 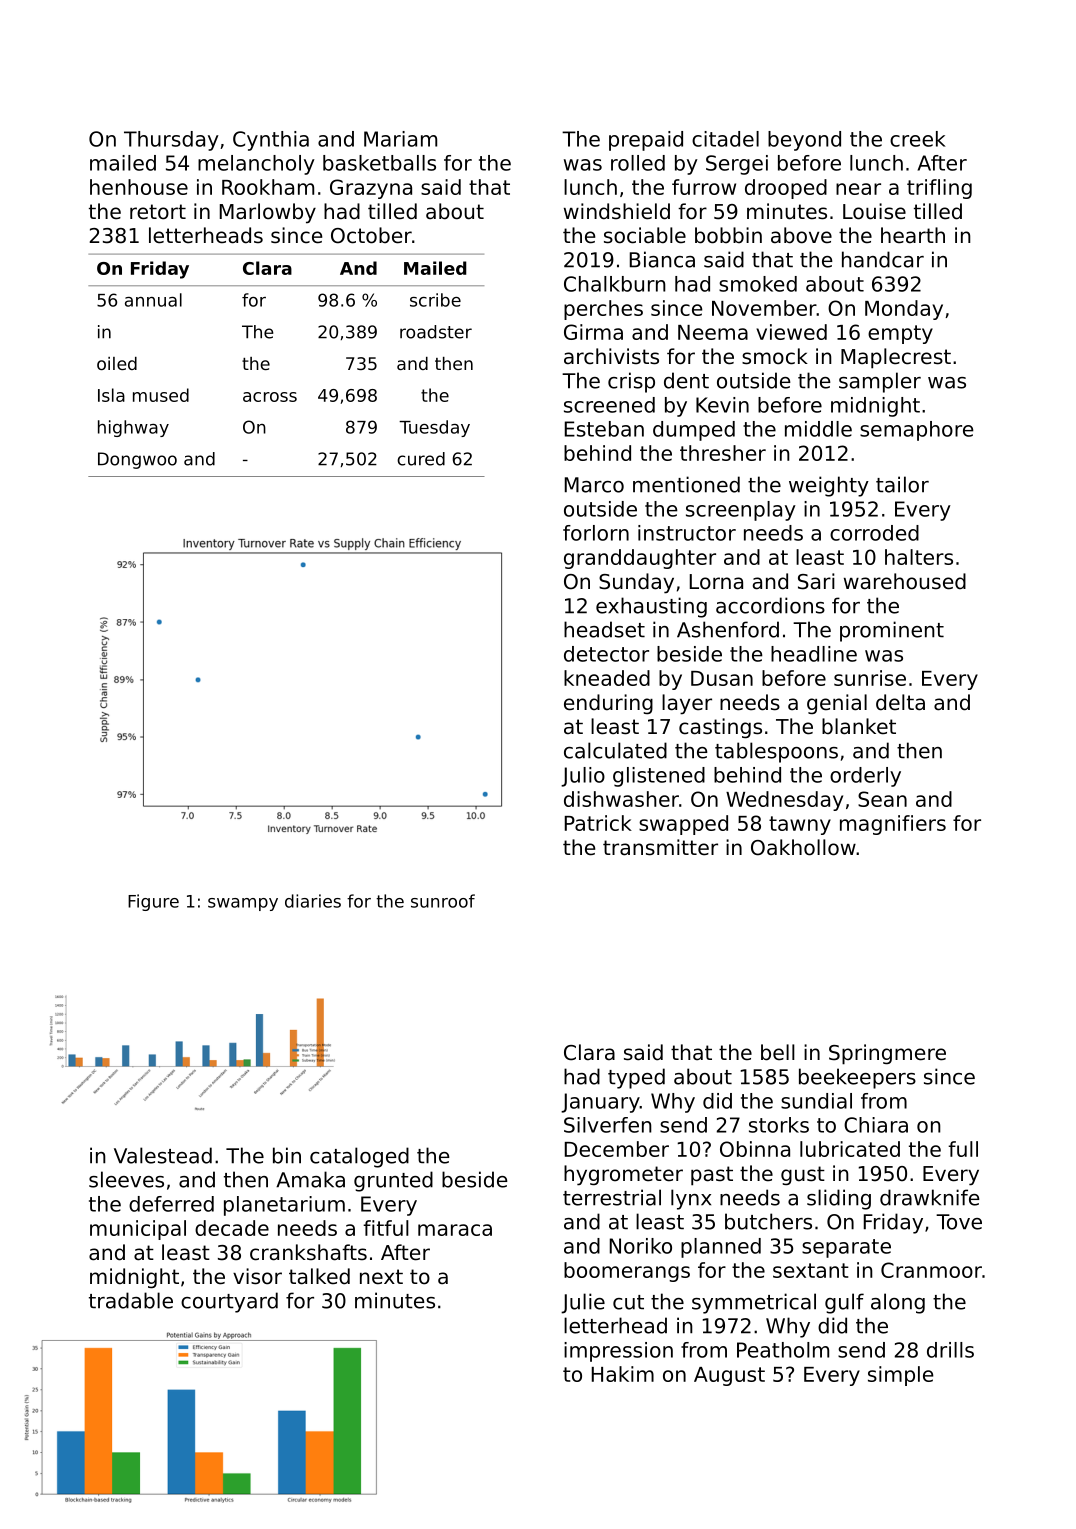 What do you see at coordinates (313, 901) in the screenshot?
I see `diaries` at bounding box center [313, 901].
